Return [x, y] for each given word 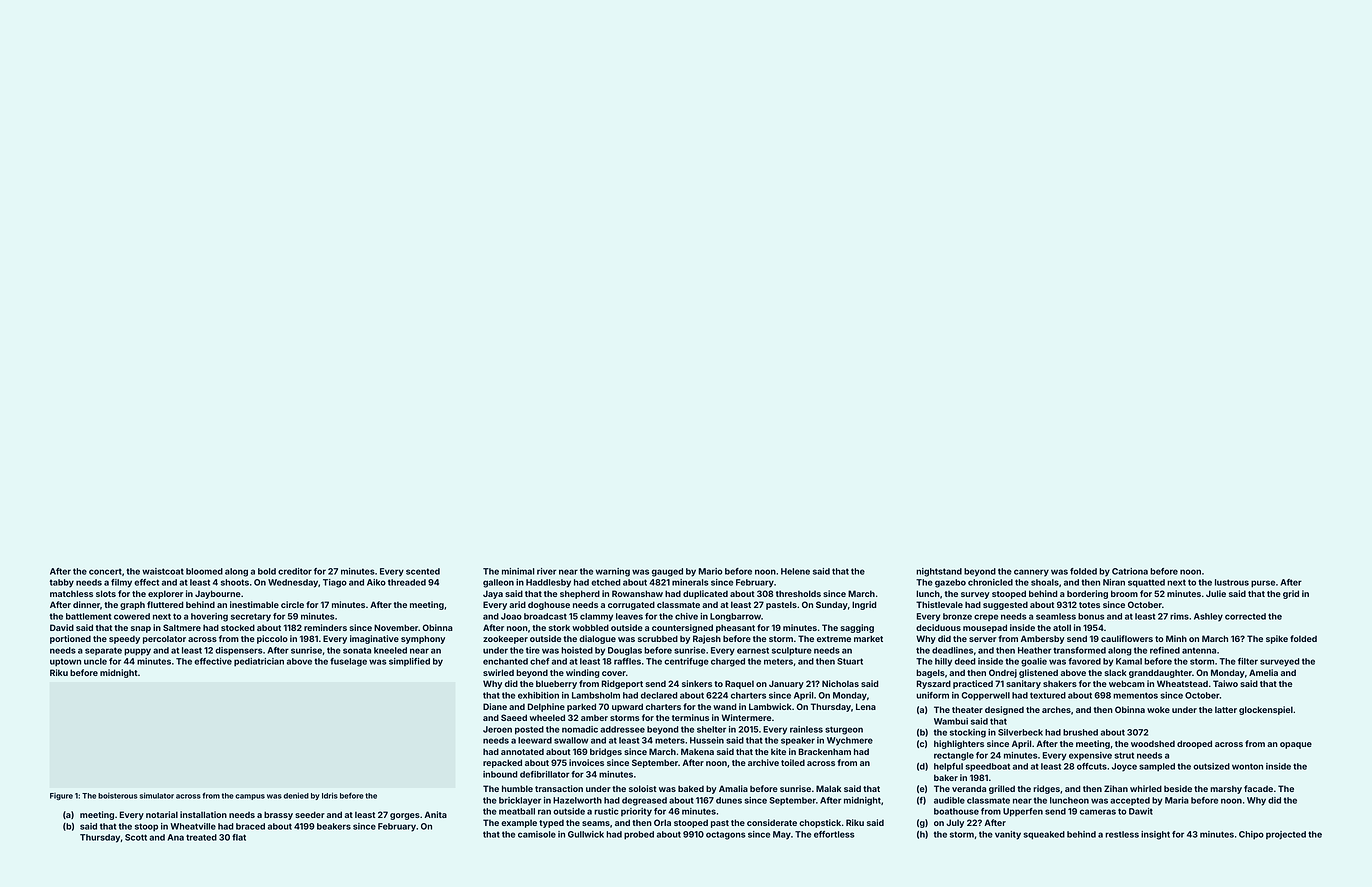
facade [1258, 788]
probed [639, 835]
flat [239, 837]
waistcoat [163, 571]
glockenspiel [1266, 710]
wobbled [590, 627]
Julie [1216, 593]
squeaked [1044, 835]
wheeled [547, 717]
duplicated [705, 594]
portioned [70, 639]
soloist [643, 788]
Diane [495, 706]
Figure [61, 796]
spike [1277, 639]
